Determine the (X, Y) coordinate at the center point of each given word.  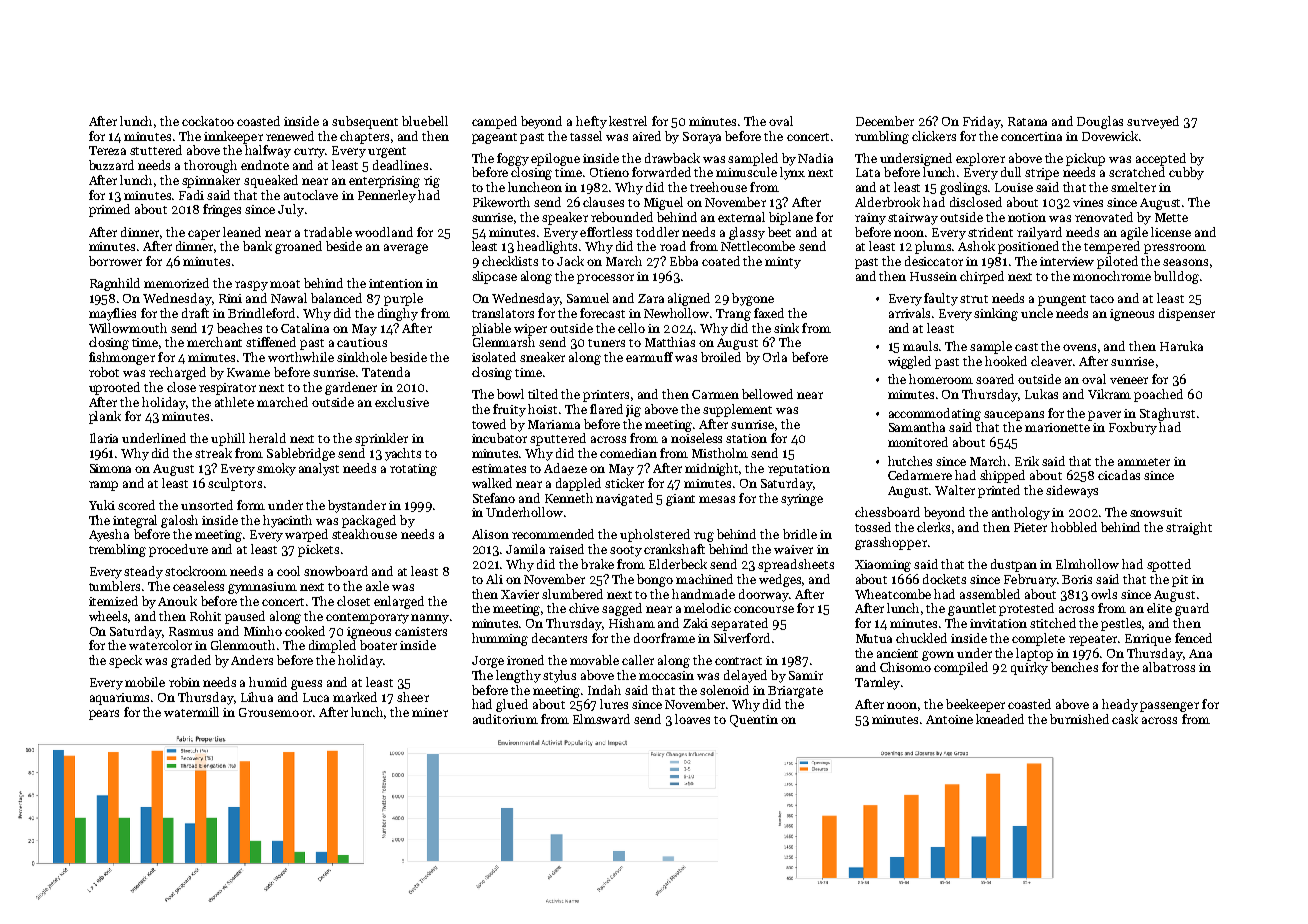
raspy (251, 286)
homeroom (941, 379)
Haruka (1181, 346)
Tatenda (386, 372)
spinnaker (211, 181)
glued (512, 705)
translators (503, 313)
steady (143, 572)
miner (430, 712)
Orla (775, 357)
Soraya (702, 138)
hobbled (1074, 527)
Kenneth (569, 498)
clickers (934, 136)
